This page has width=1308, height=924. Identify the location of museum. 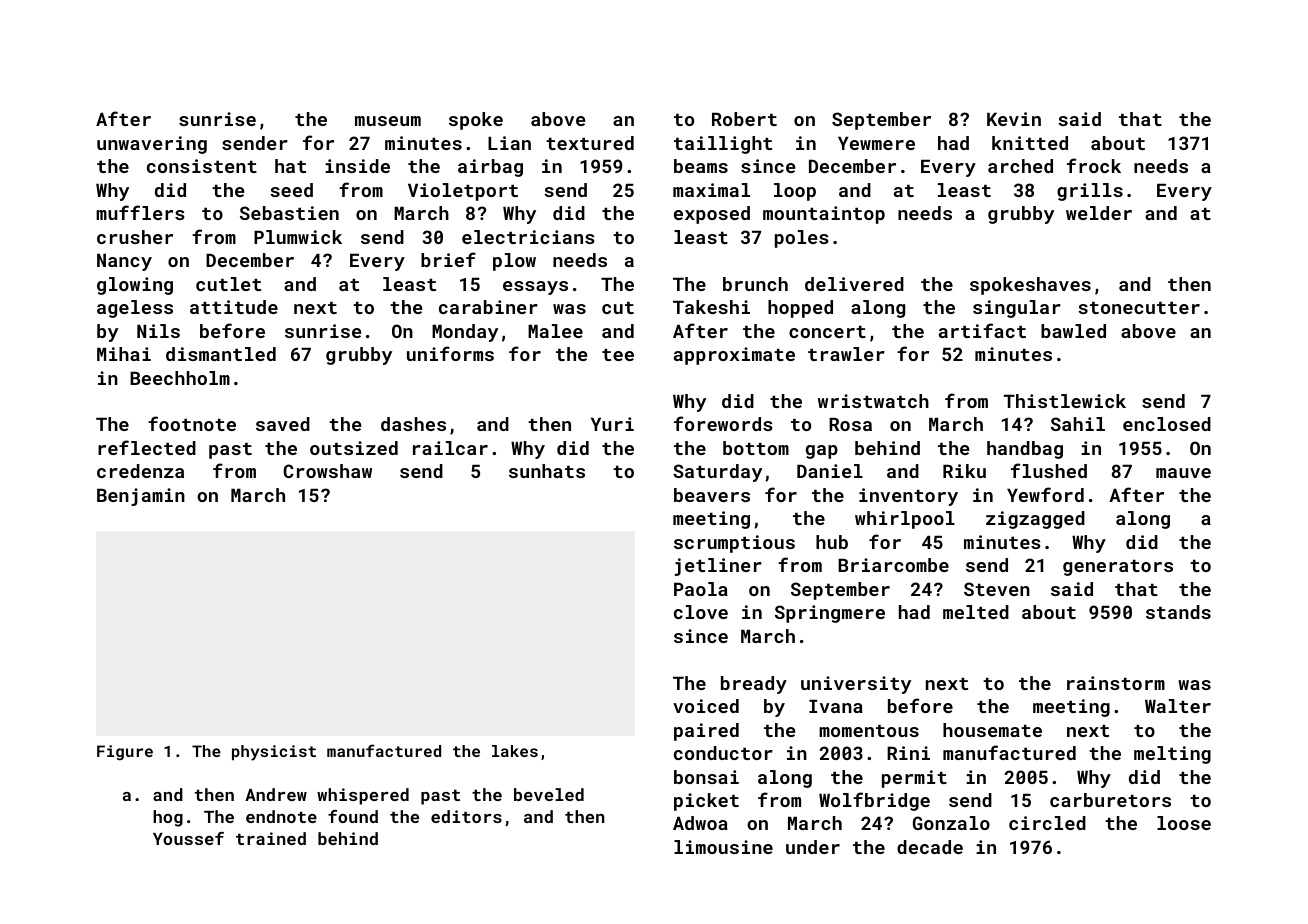
(388, 121).
